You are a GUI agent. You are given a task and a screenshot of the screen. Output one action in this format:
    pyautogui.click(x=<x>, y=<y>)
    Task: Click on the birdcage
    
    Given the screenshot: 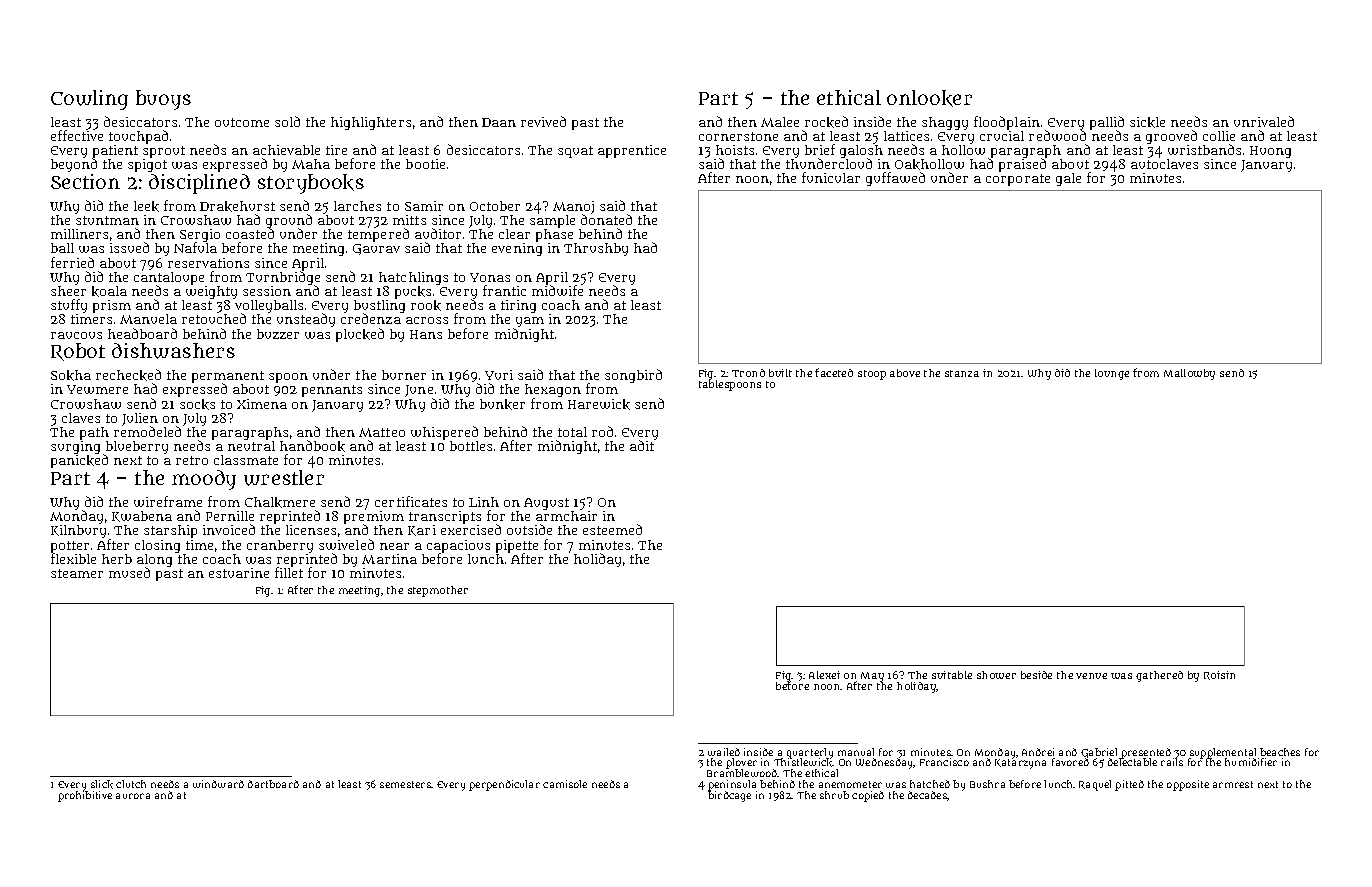 What is the action you would take?
    pyautogui.click(x=730, y=797)
